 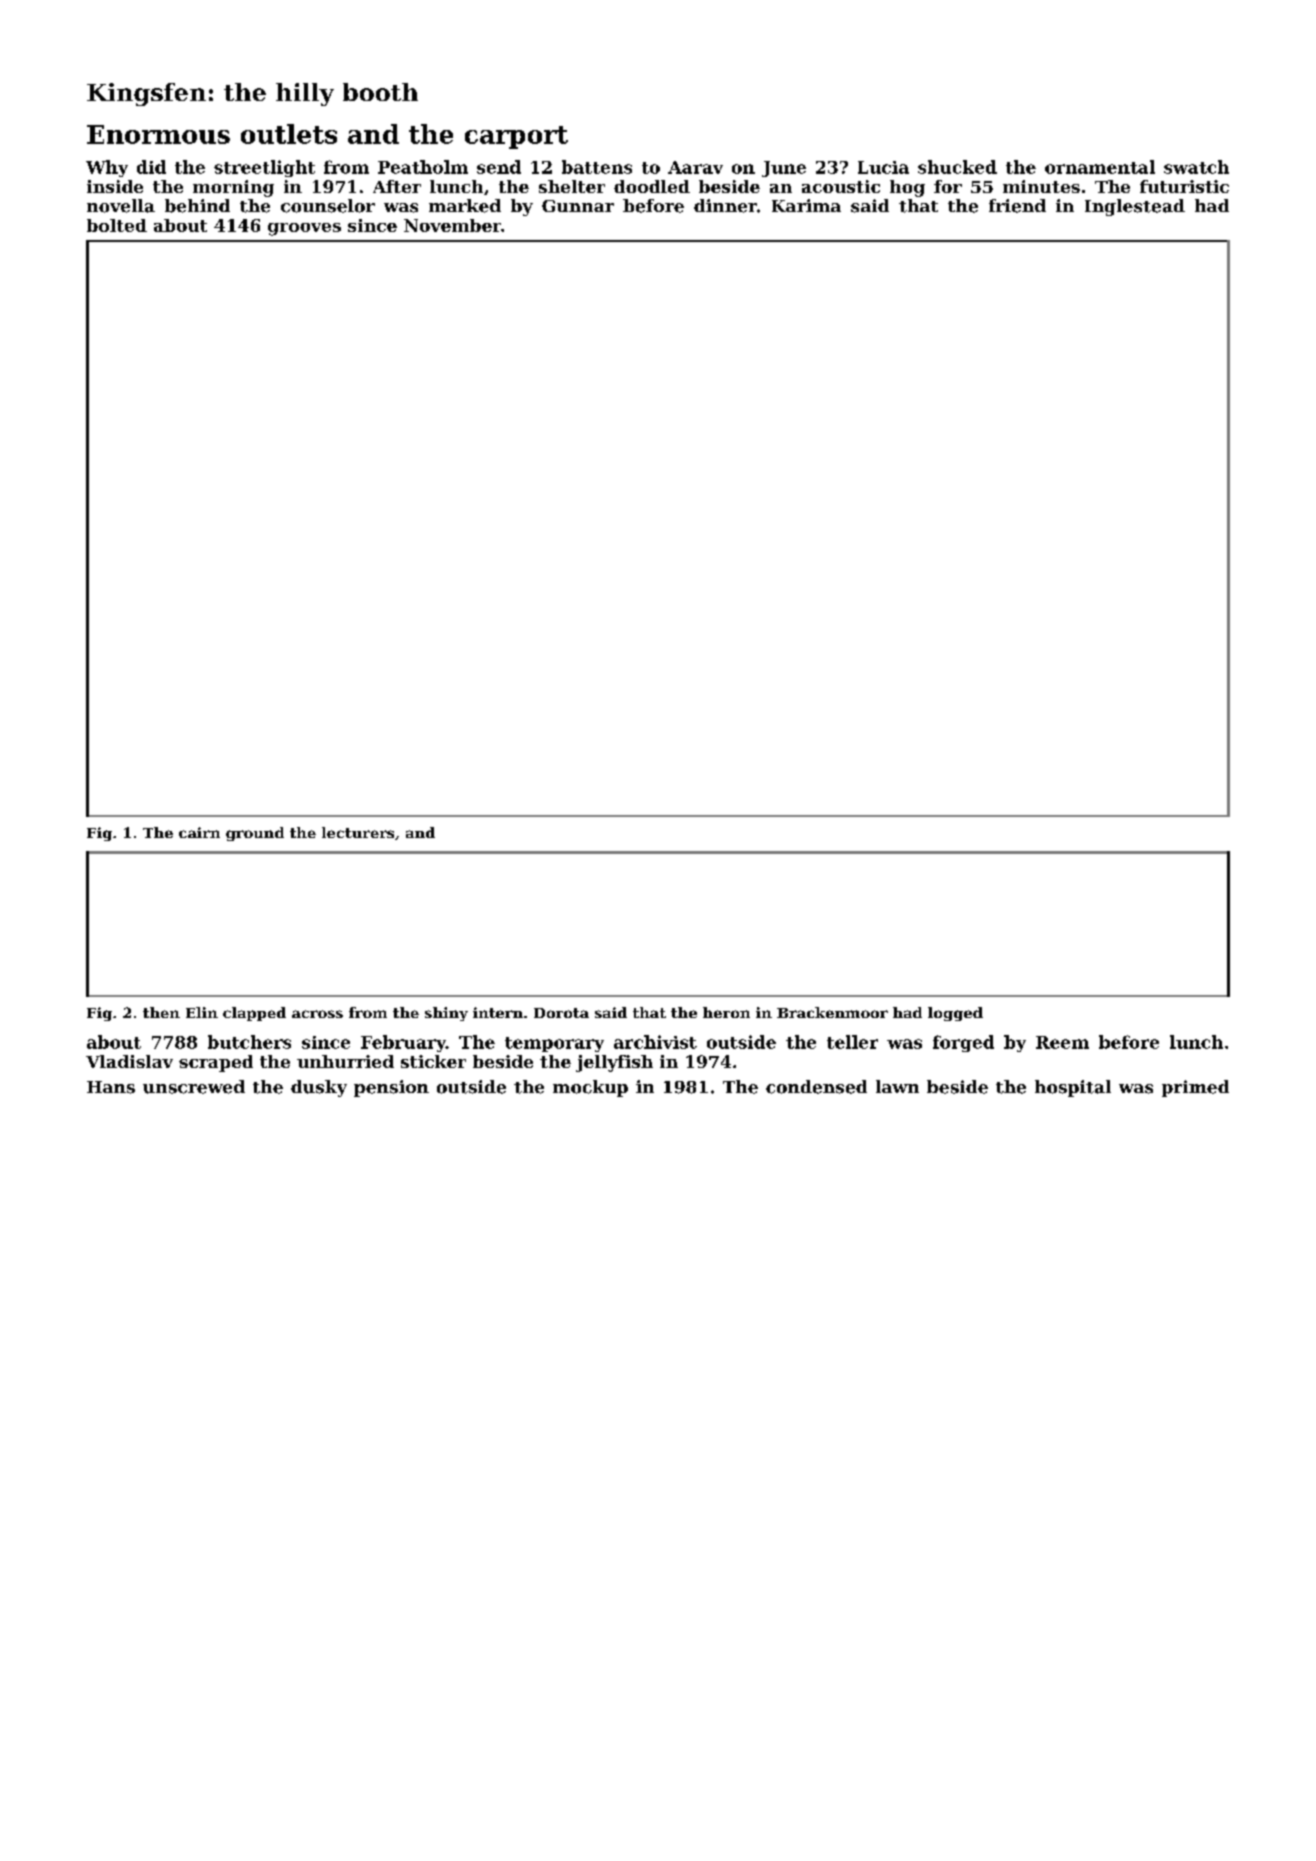 I want to click on Gunnar, so click(x=578, y=206).
